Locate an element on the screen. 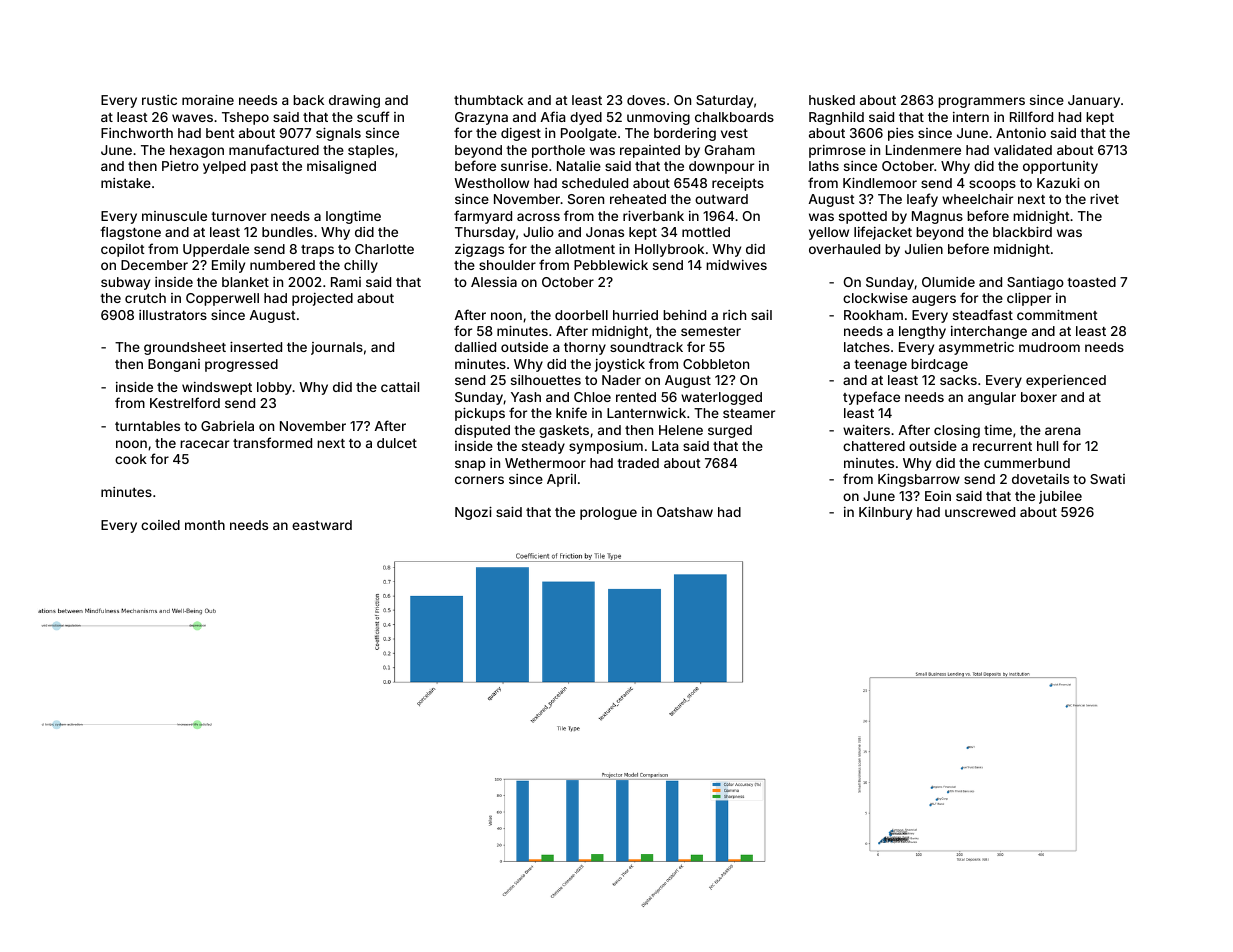 This screenshot has width=1233, height=952. receipts is located at coordinates (738, 184).
